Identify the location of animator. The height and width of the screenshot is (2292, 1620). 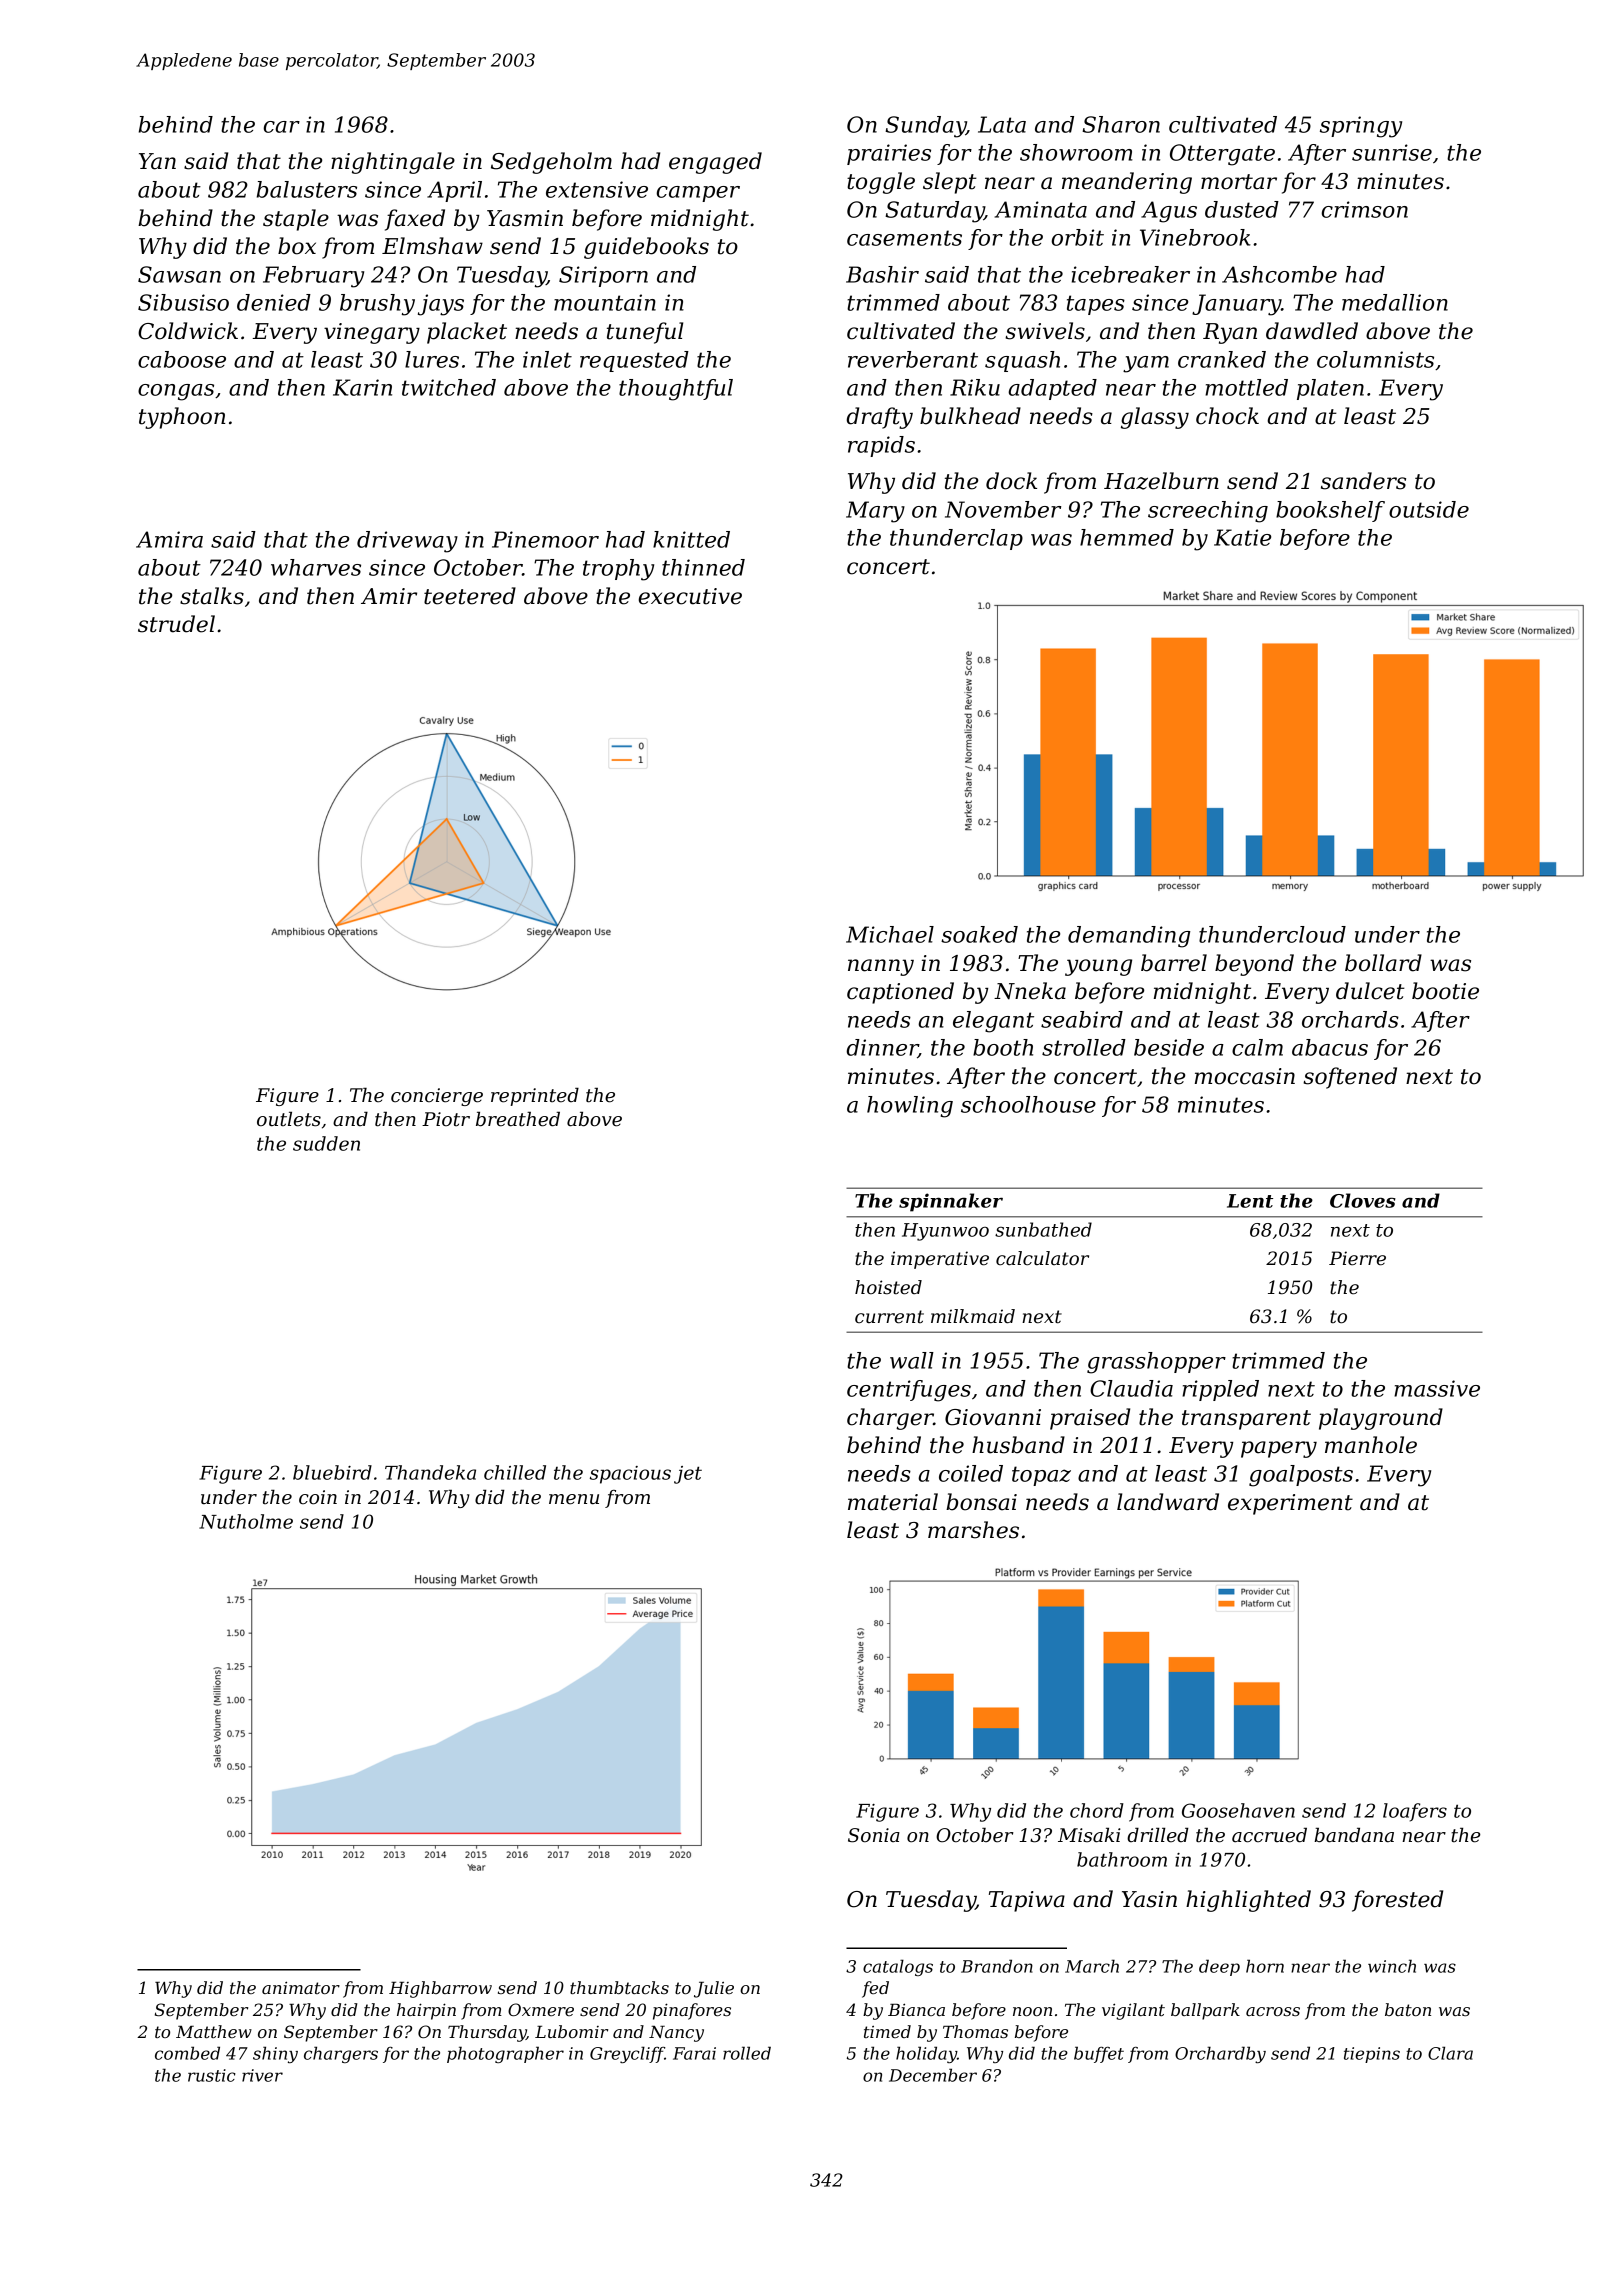
(301, 1987).
